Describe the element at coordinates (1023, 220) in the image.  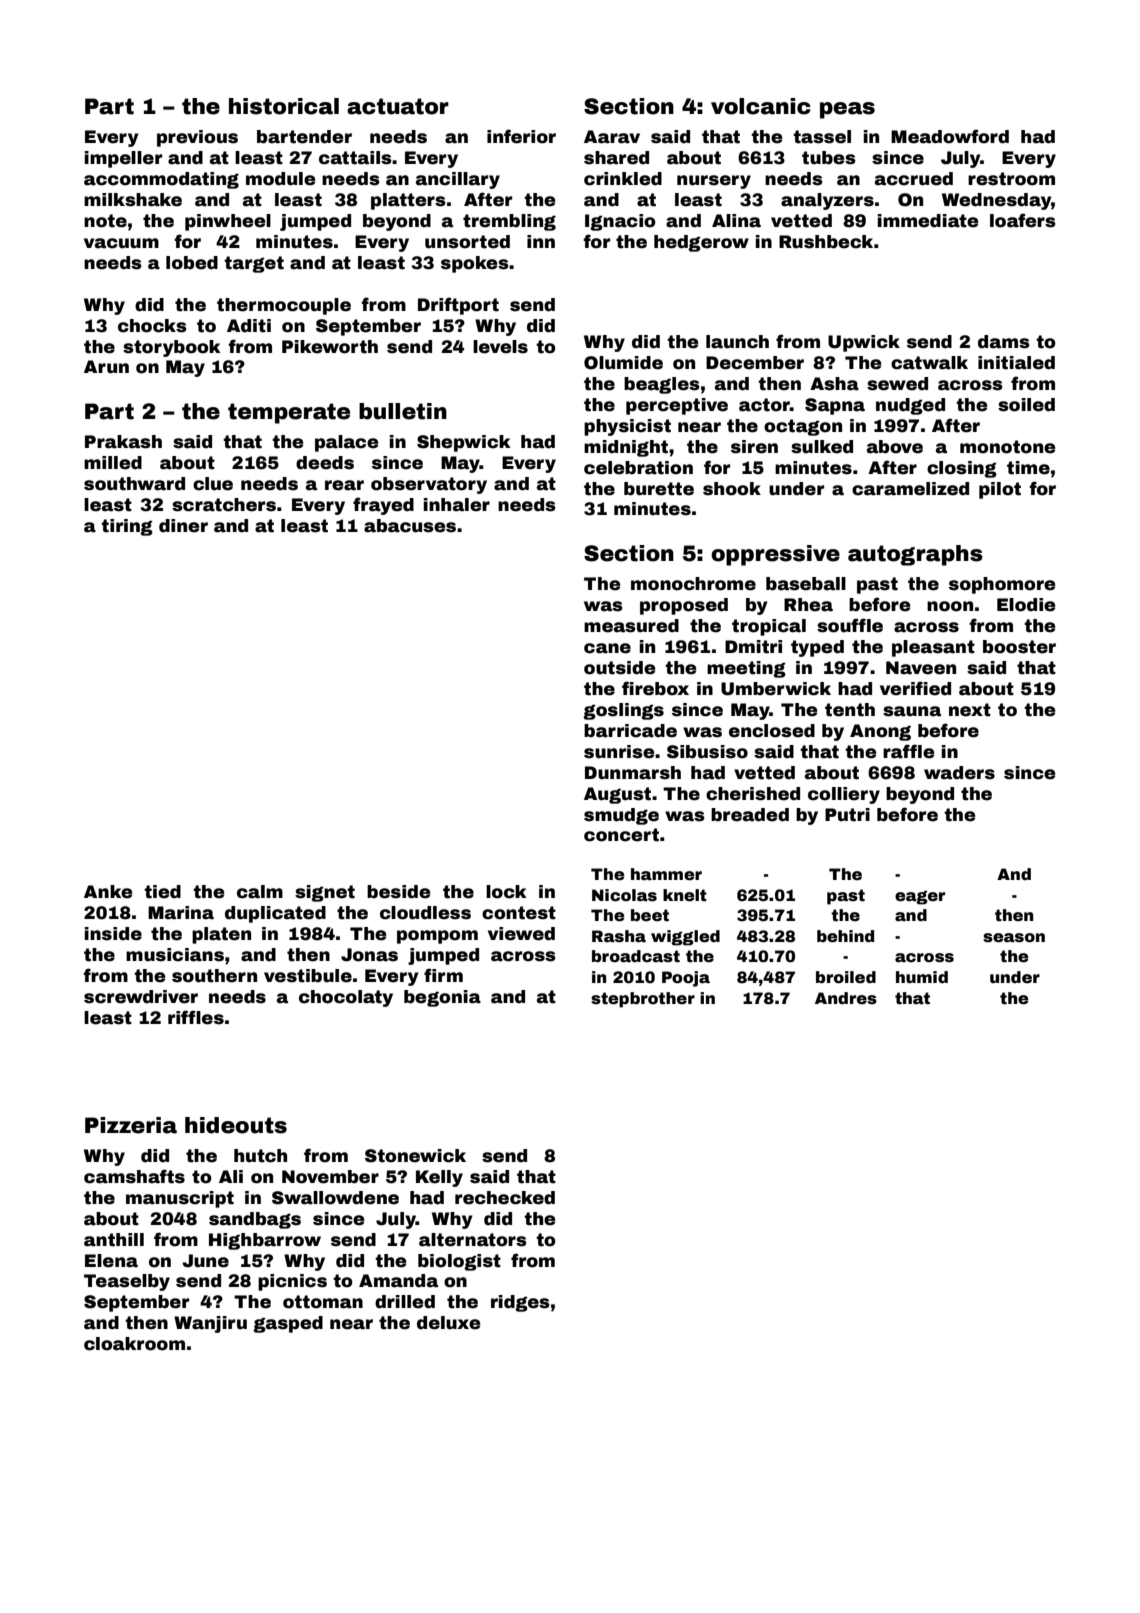
I see `loafers` at that location.
